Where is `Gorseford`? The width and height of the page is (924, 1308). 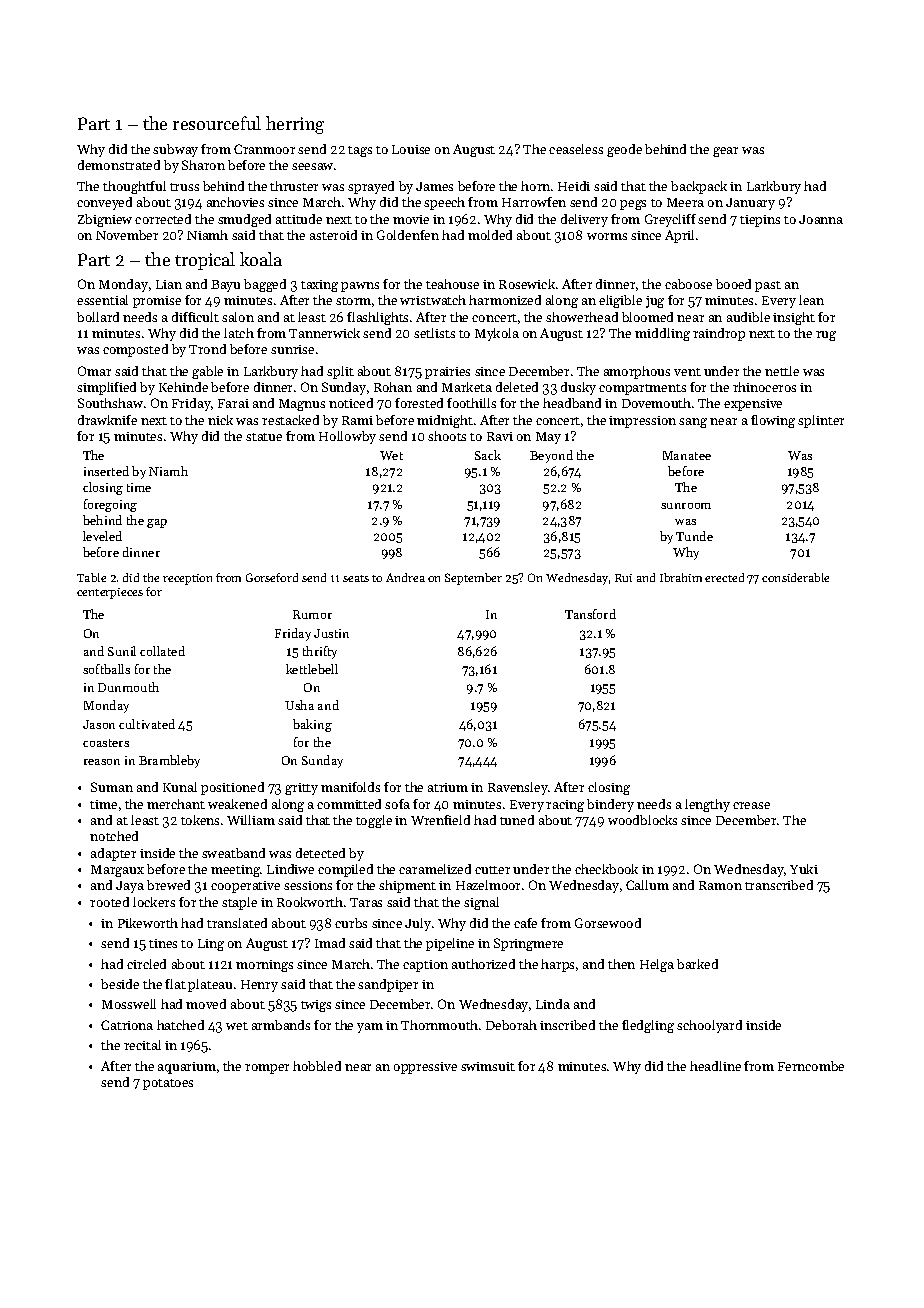 Gorseford is located at coordinates (272, 577).
